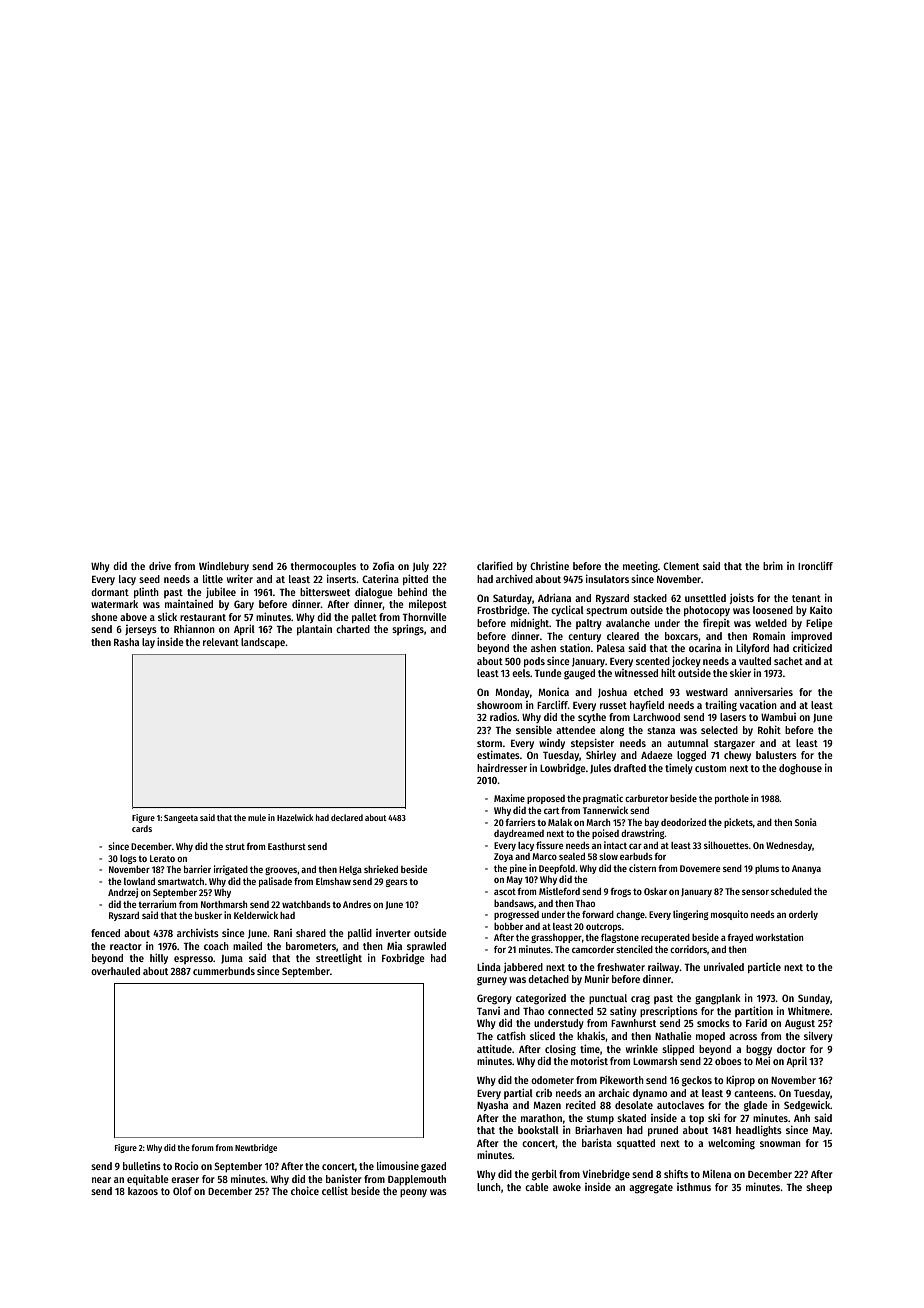 This screenshot has width=924, height=1308. I want to click on wrinkle, so click(642, 1048).
